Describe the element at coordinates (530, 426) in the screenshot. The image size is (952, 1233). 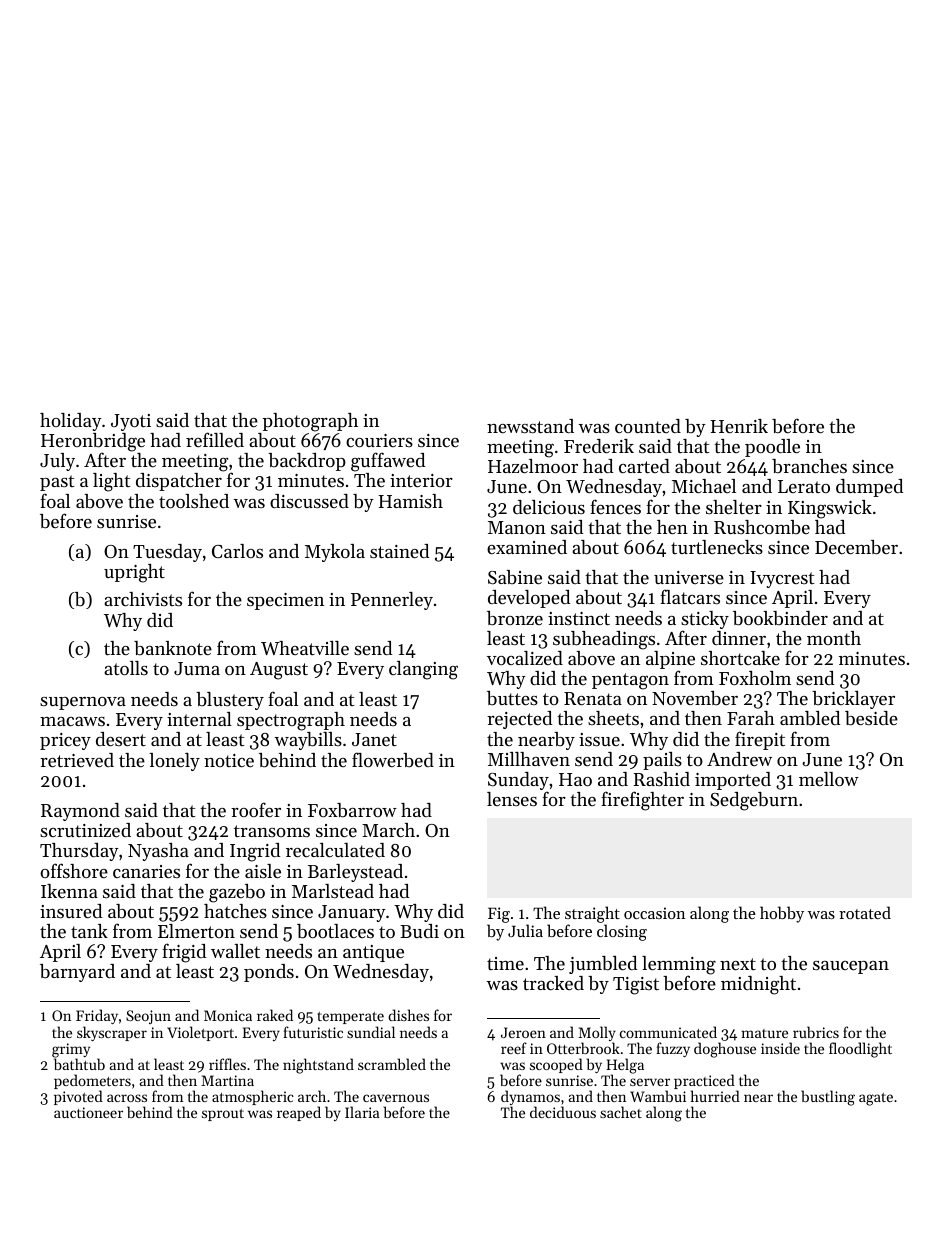
I see `newsstand` at that location.
